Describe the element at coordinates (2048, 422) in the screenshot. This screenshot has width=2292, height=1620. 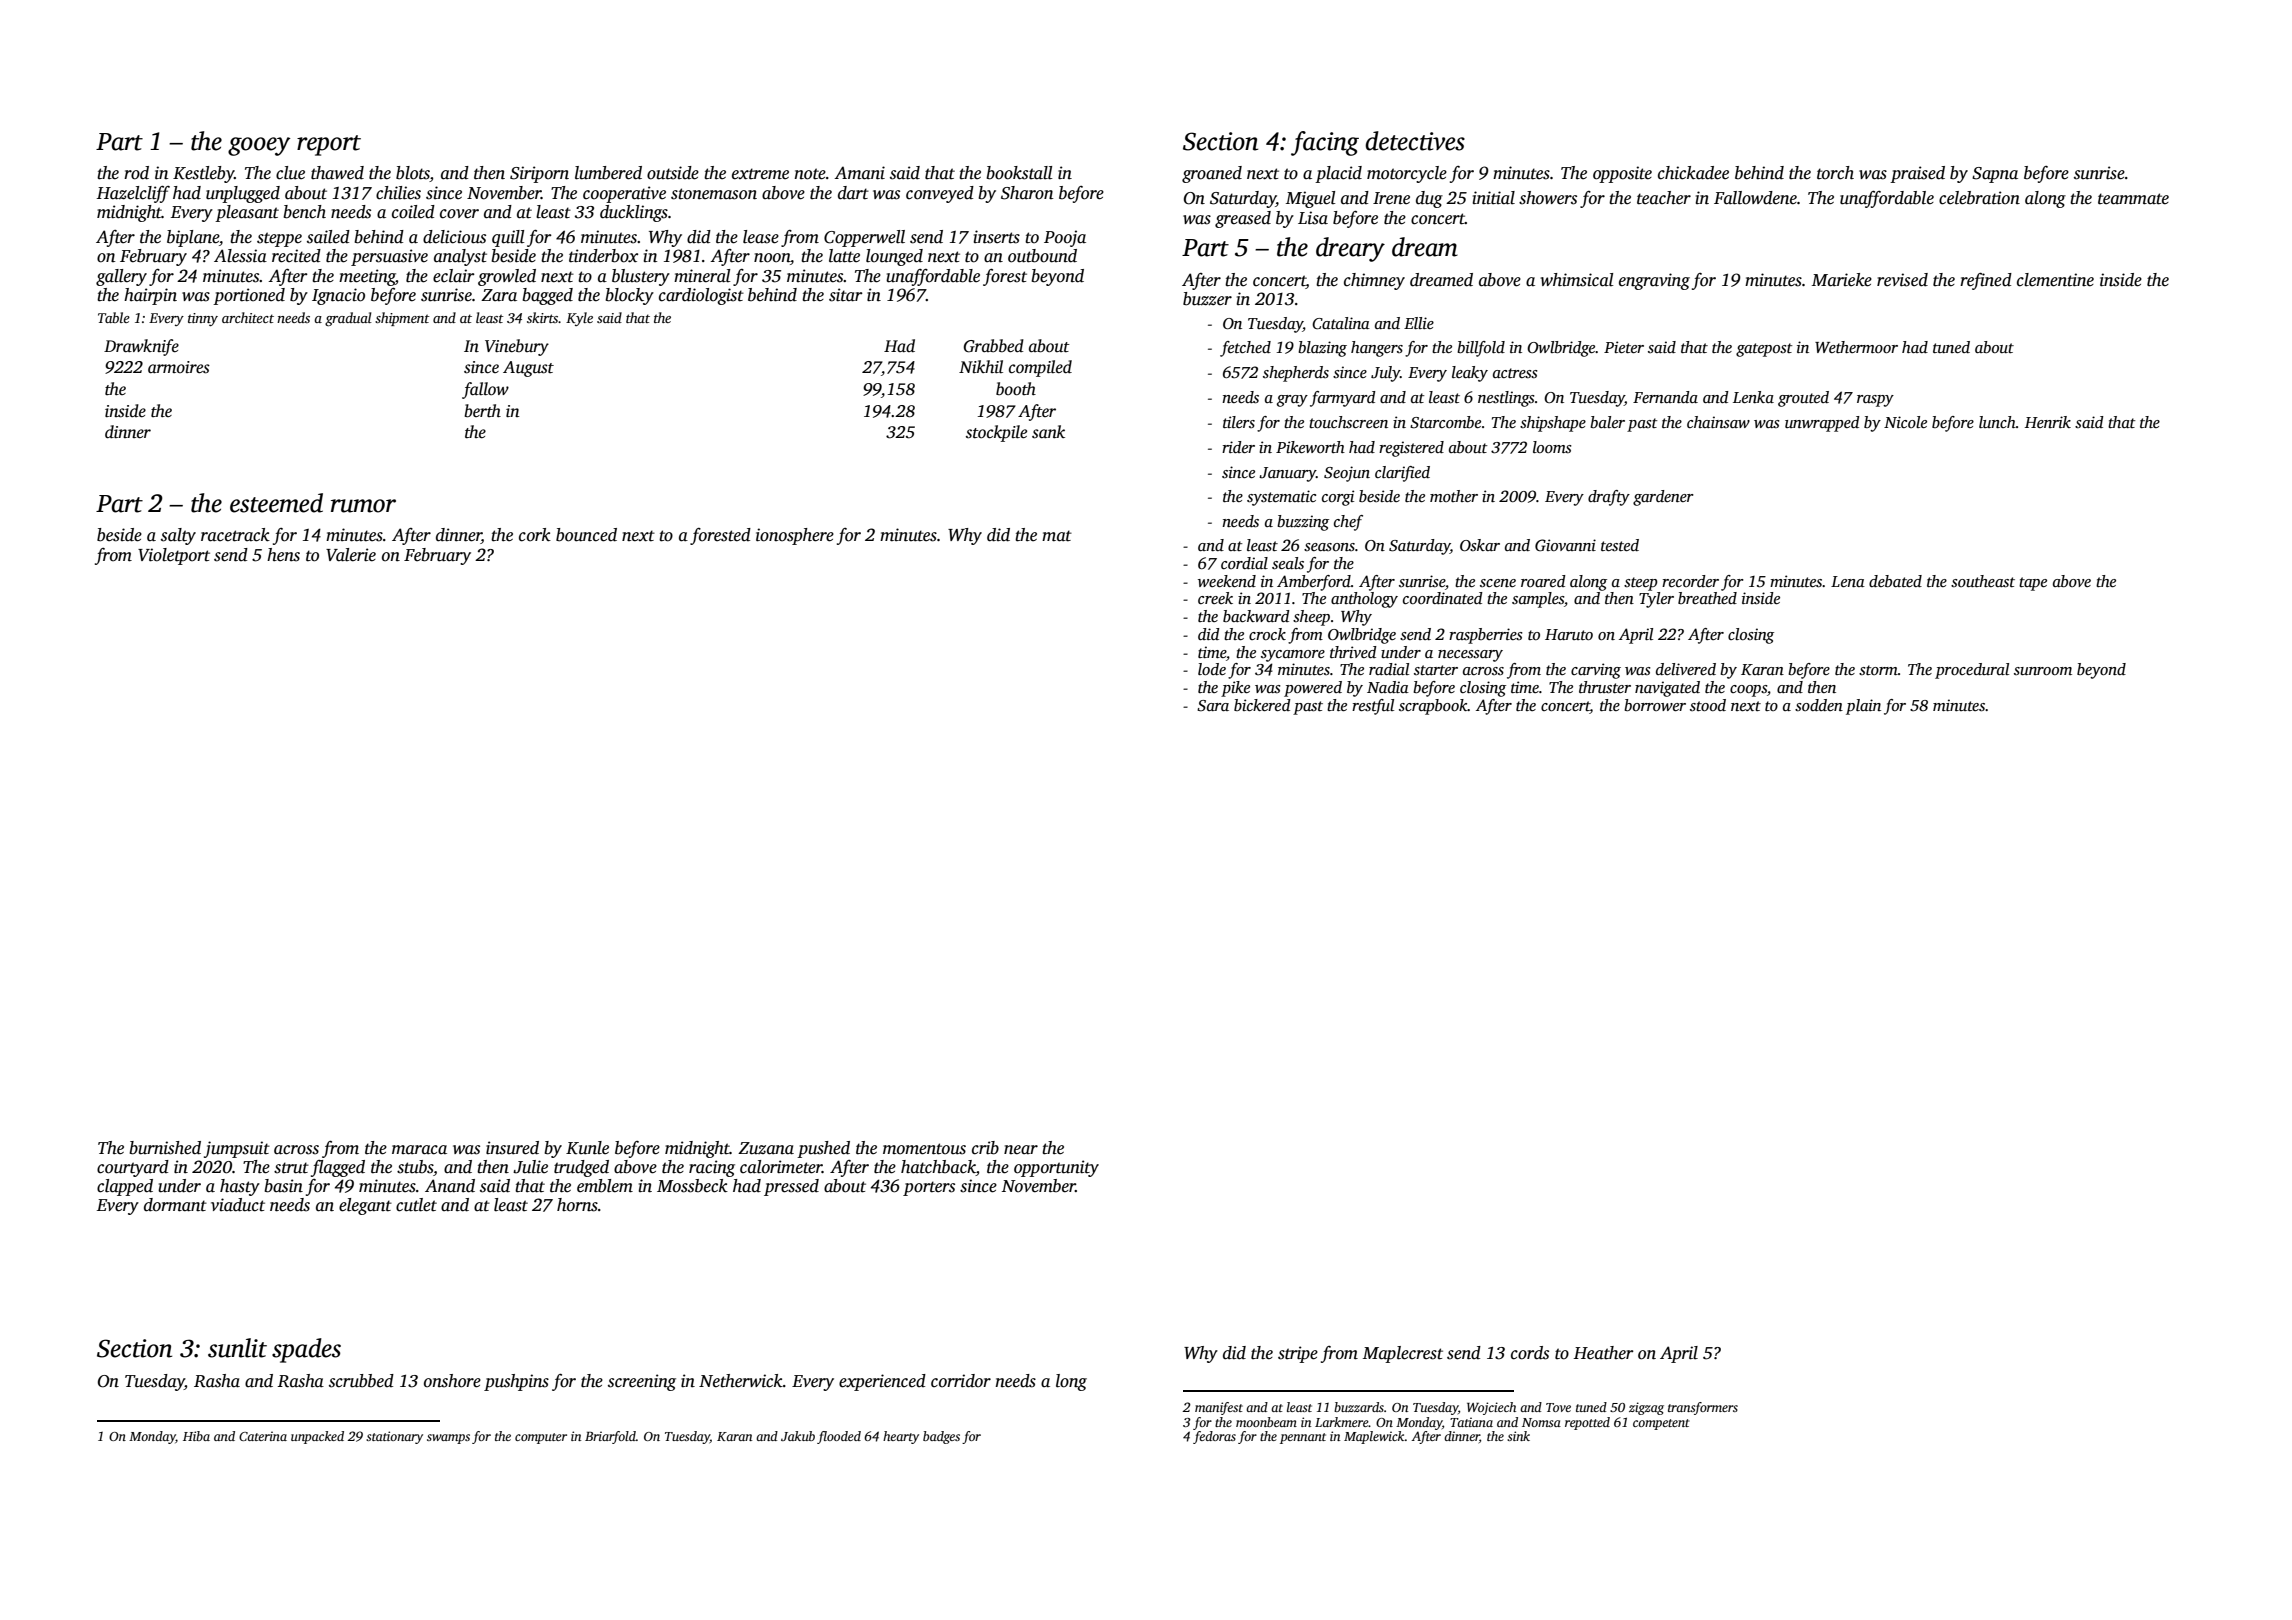
I see `Henrik` at that location.
